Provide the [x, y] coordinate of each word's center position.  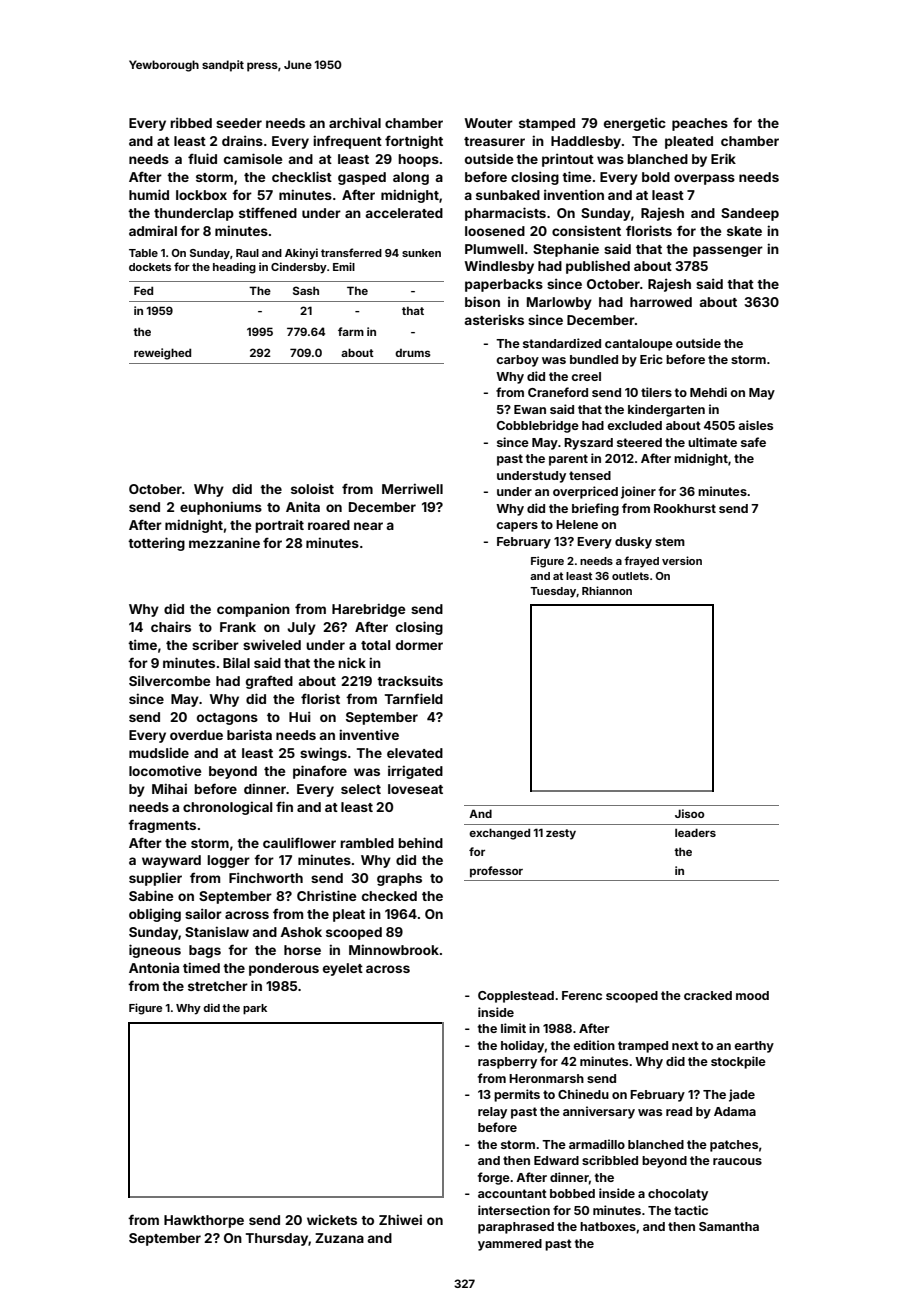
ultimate [712, 442]
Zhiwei [400, 1219]
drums [413, 353]
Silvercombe [169, 680]
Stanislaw [217, 931]
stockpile [738, 1062]
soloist [312, 488]
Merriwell [412, 488]
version [682, 560]
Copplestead [516, 997]
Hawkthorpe [204, 1221]
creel [586, 376]
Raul [247, 253]
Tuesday [553, 592]
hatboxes [608, 1226]
